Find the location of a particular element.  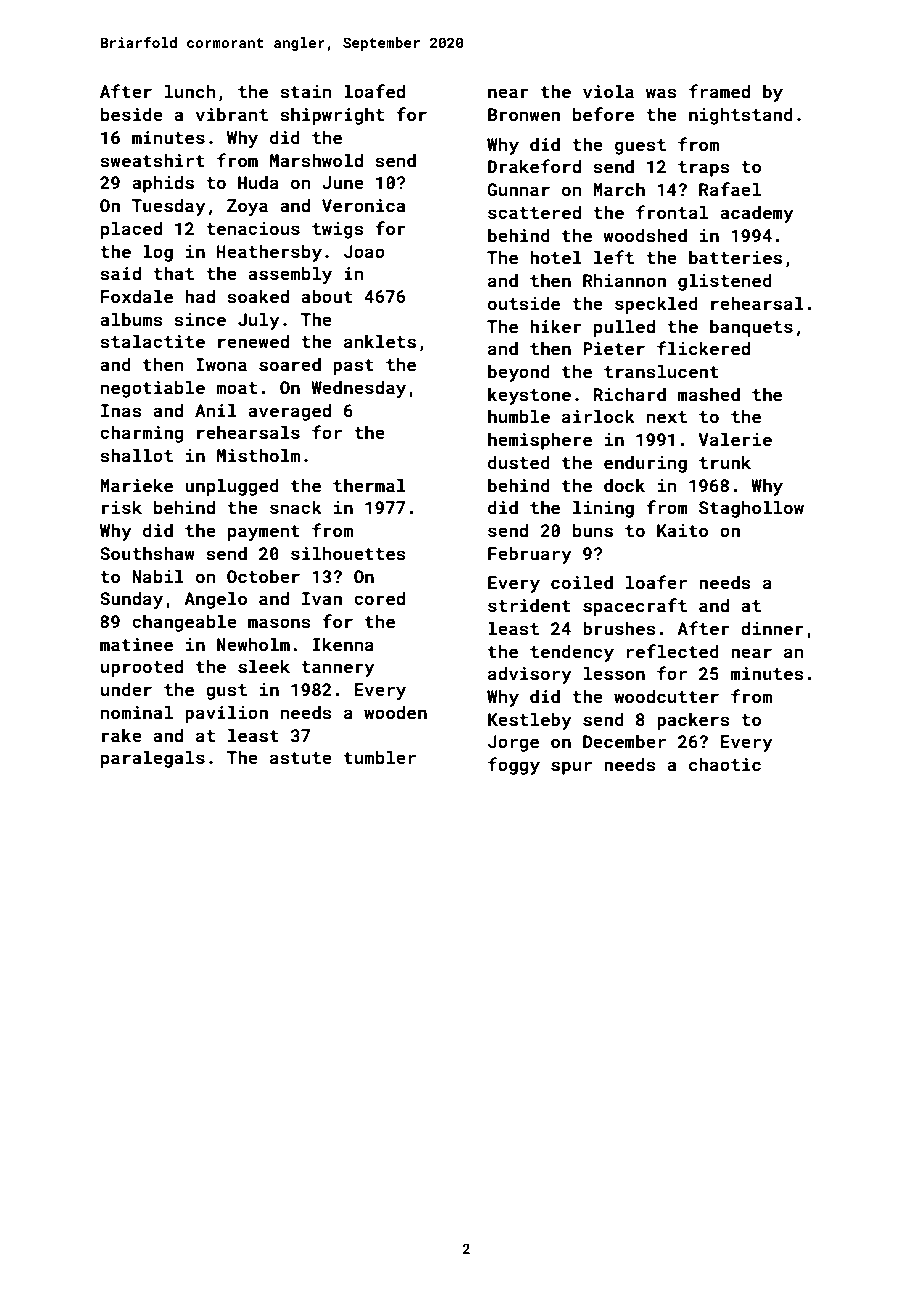

outside is located at coordinates (524, 303).
